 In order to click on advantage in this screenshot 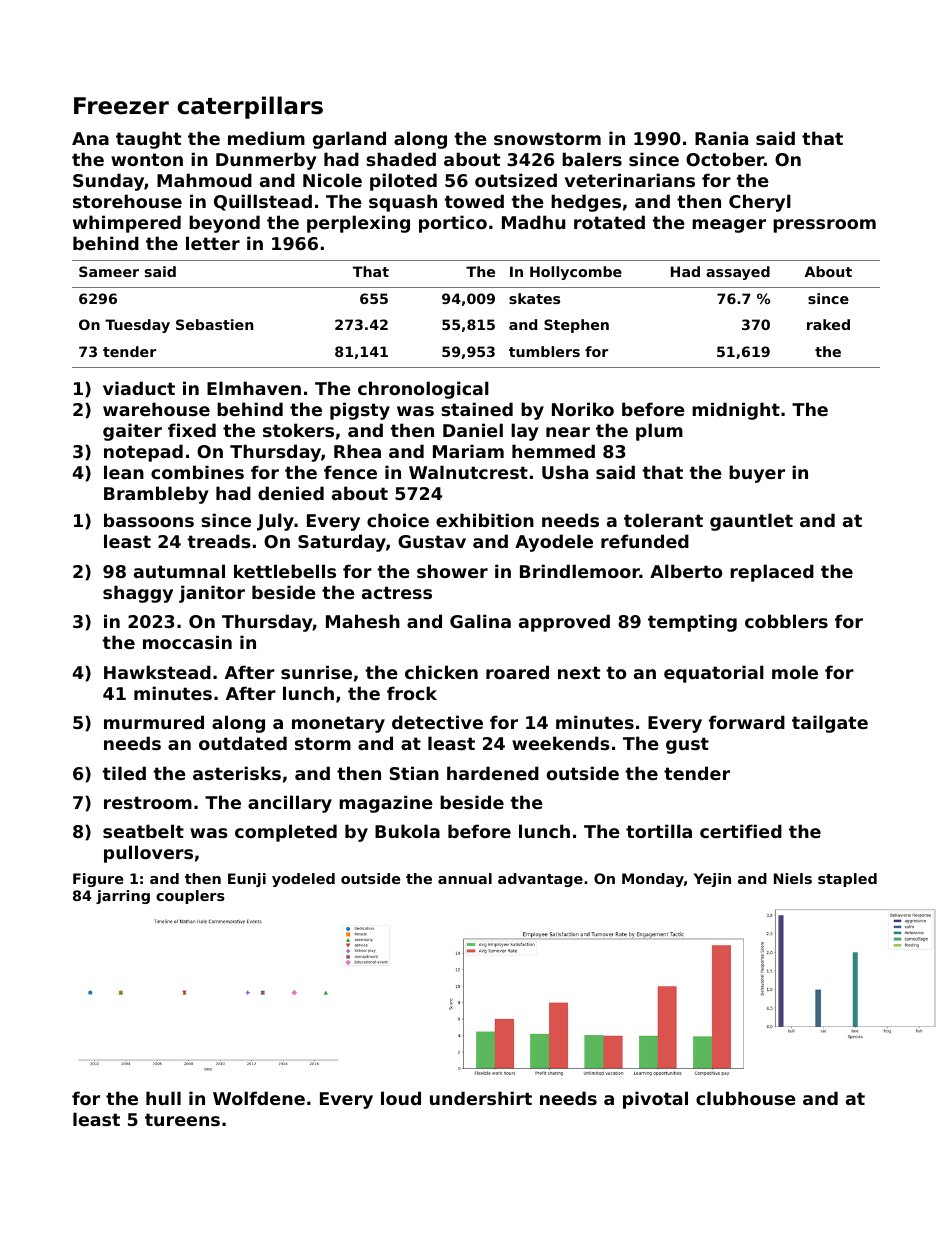, I will do `click(540, 880)`.
